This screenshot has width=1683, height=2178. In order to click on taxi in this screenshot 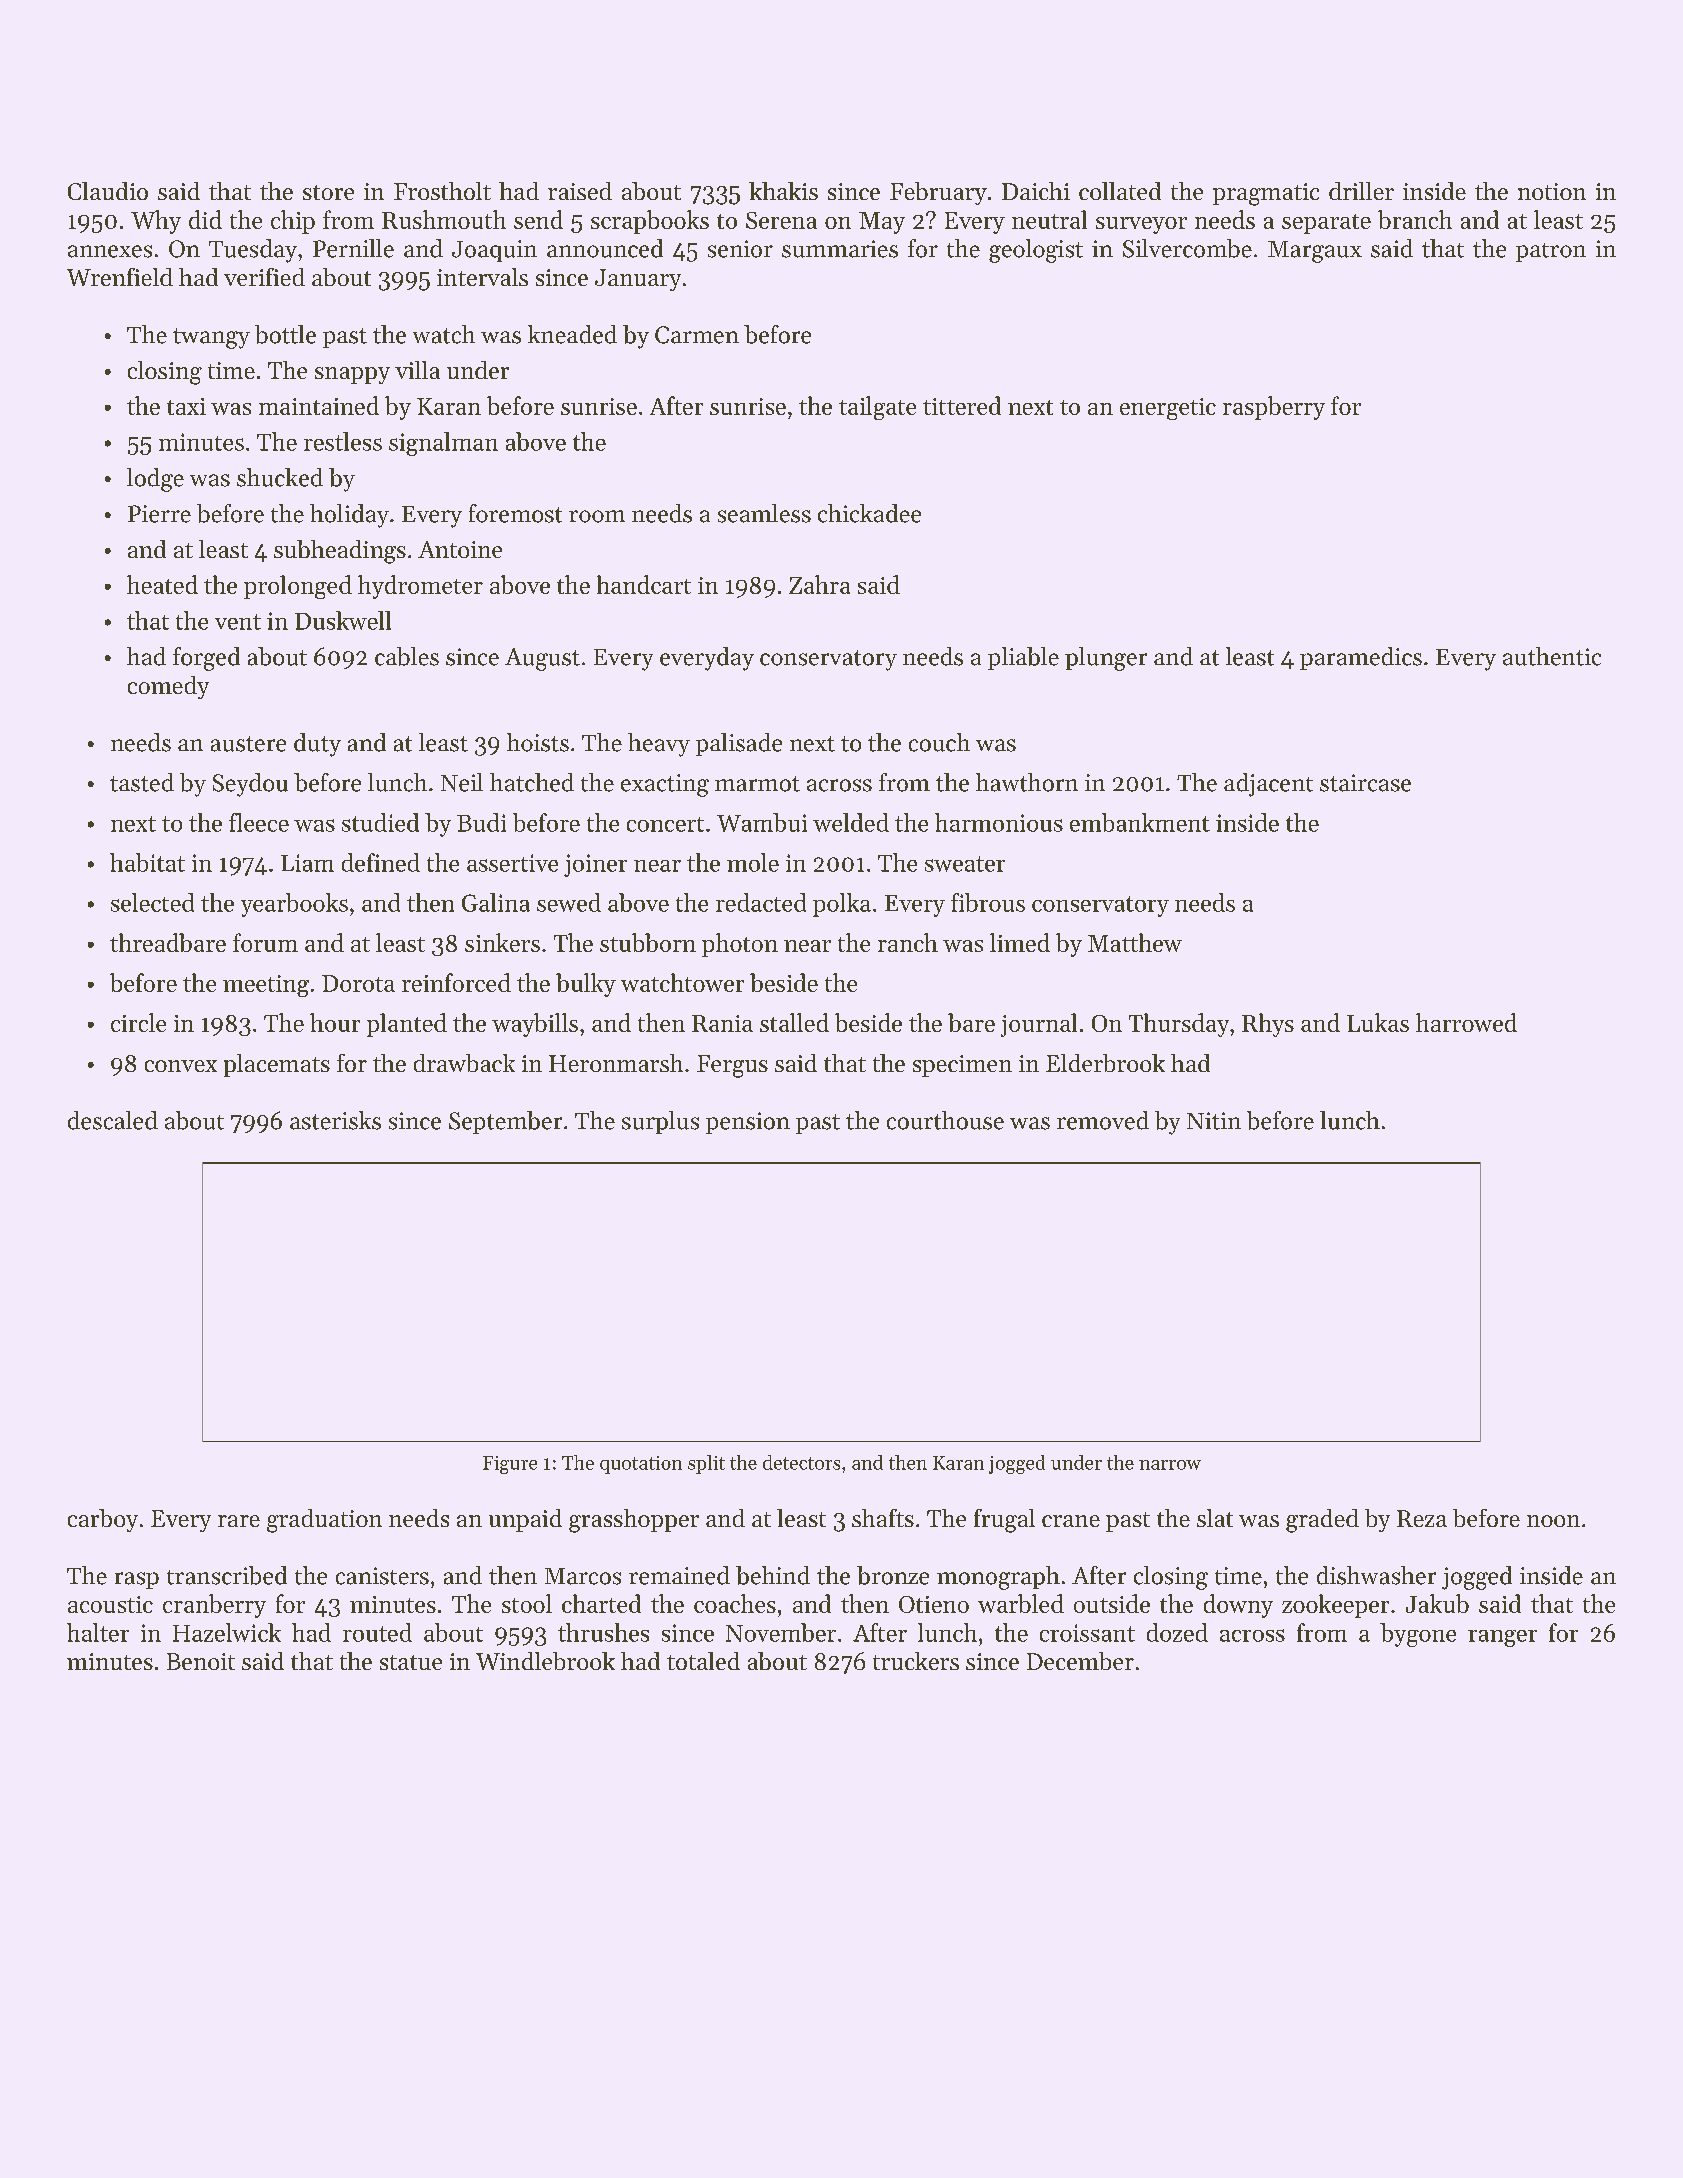, I will do `click(186, 406)`.
